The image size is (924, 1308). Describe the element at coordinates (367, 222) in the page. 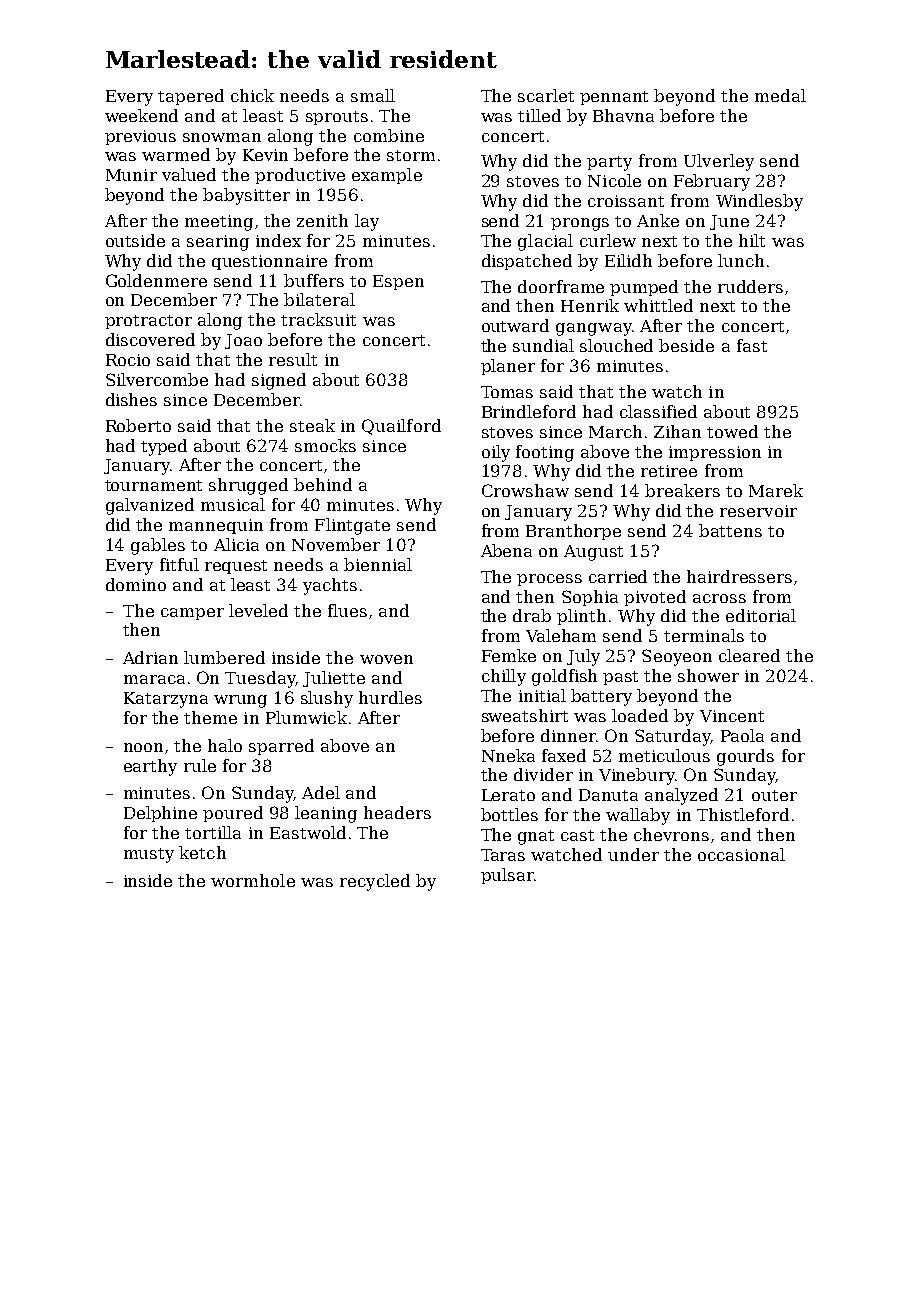

I see `lay` at that location.
